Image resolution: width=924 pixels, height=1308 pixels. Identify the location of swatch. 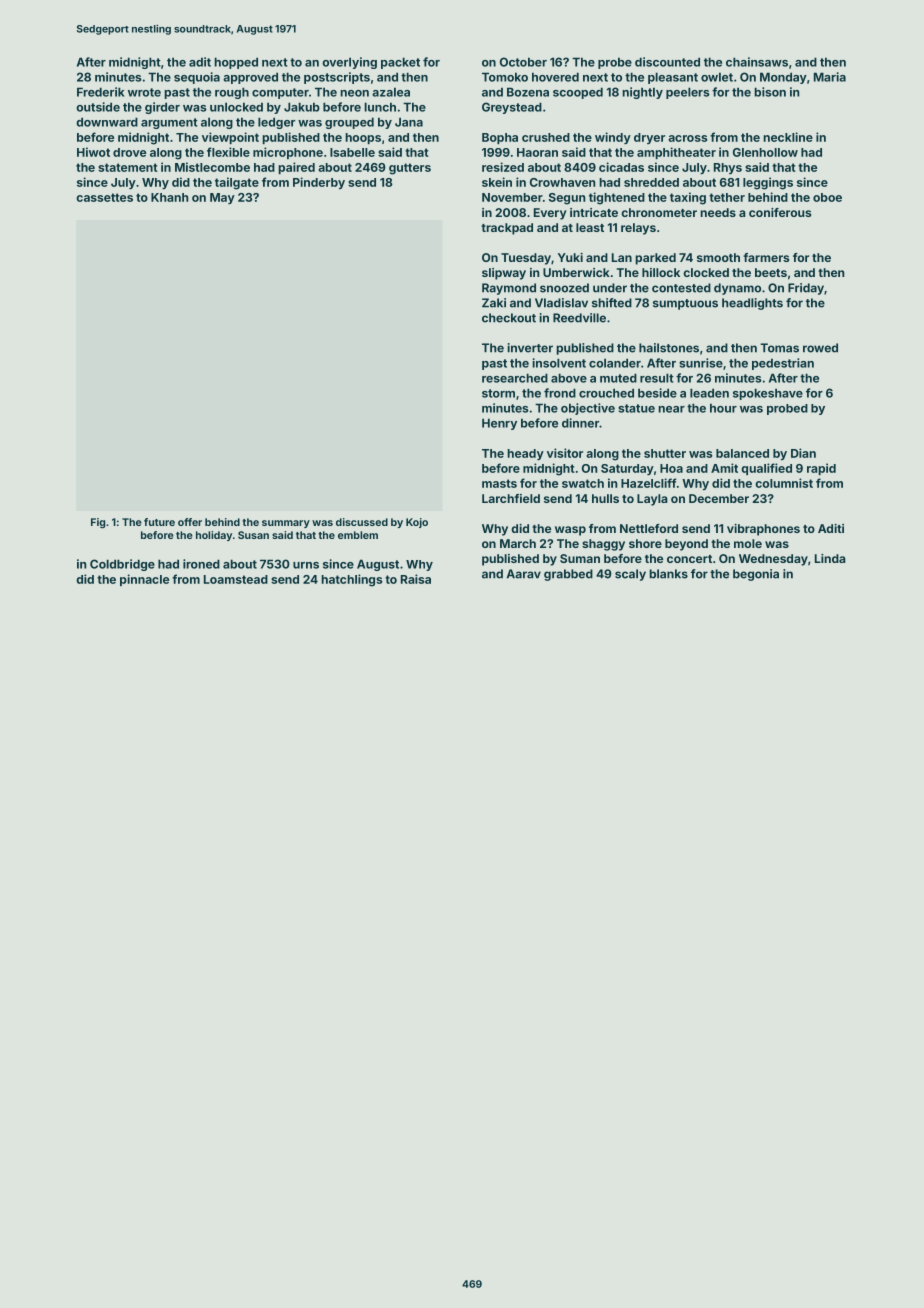
(583, 483).
